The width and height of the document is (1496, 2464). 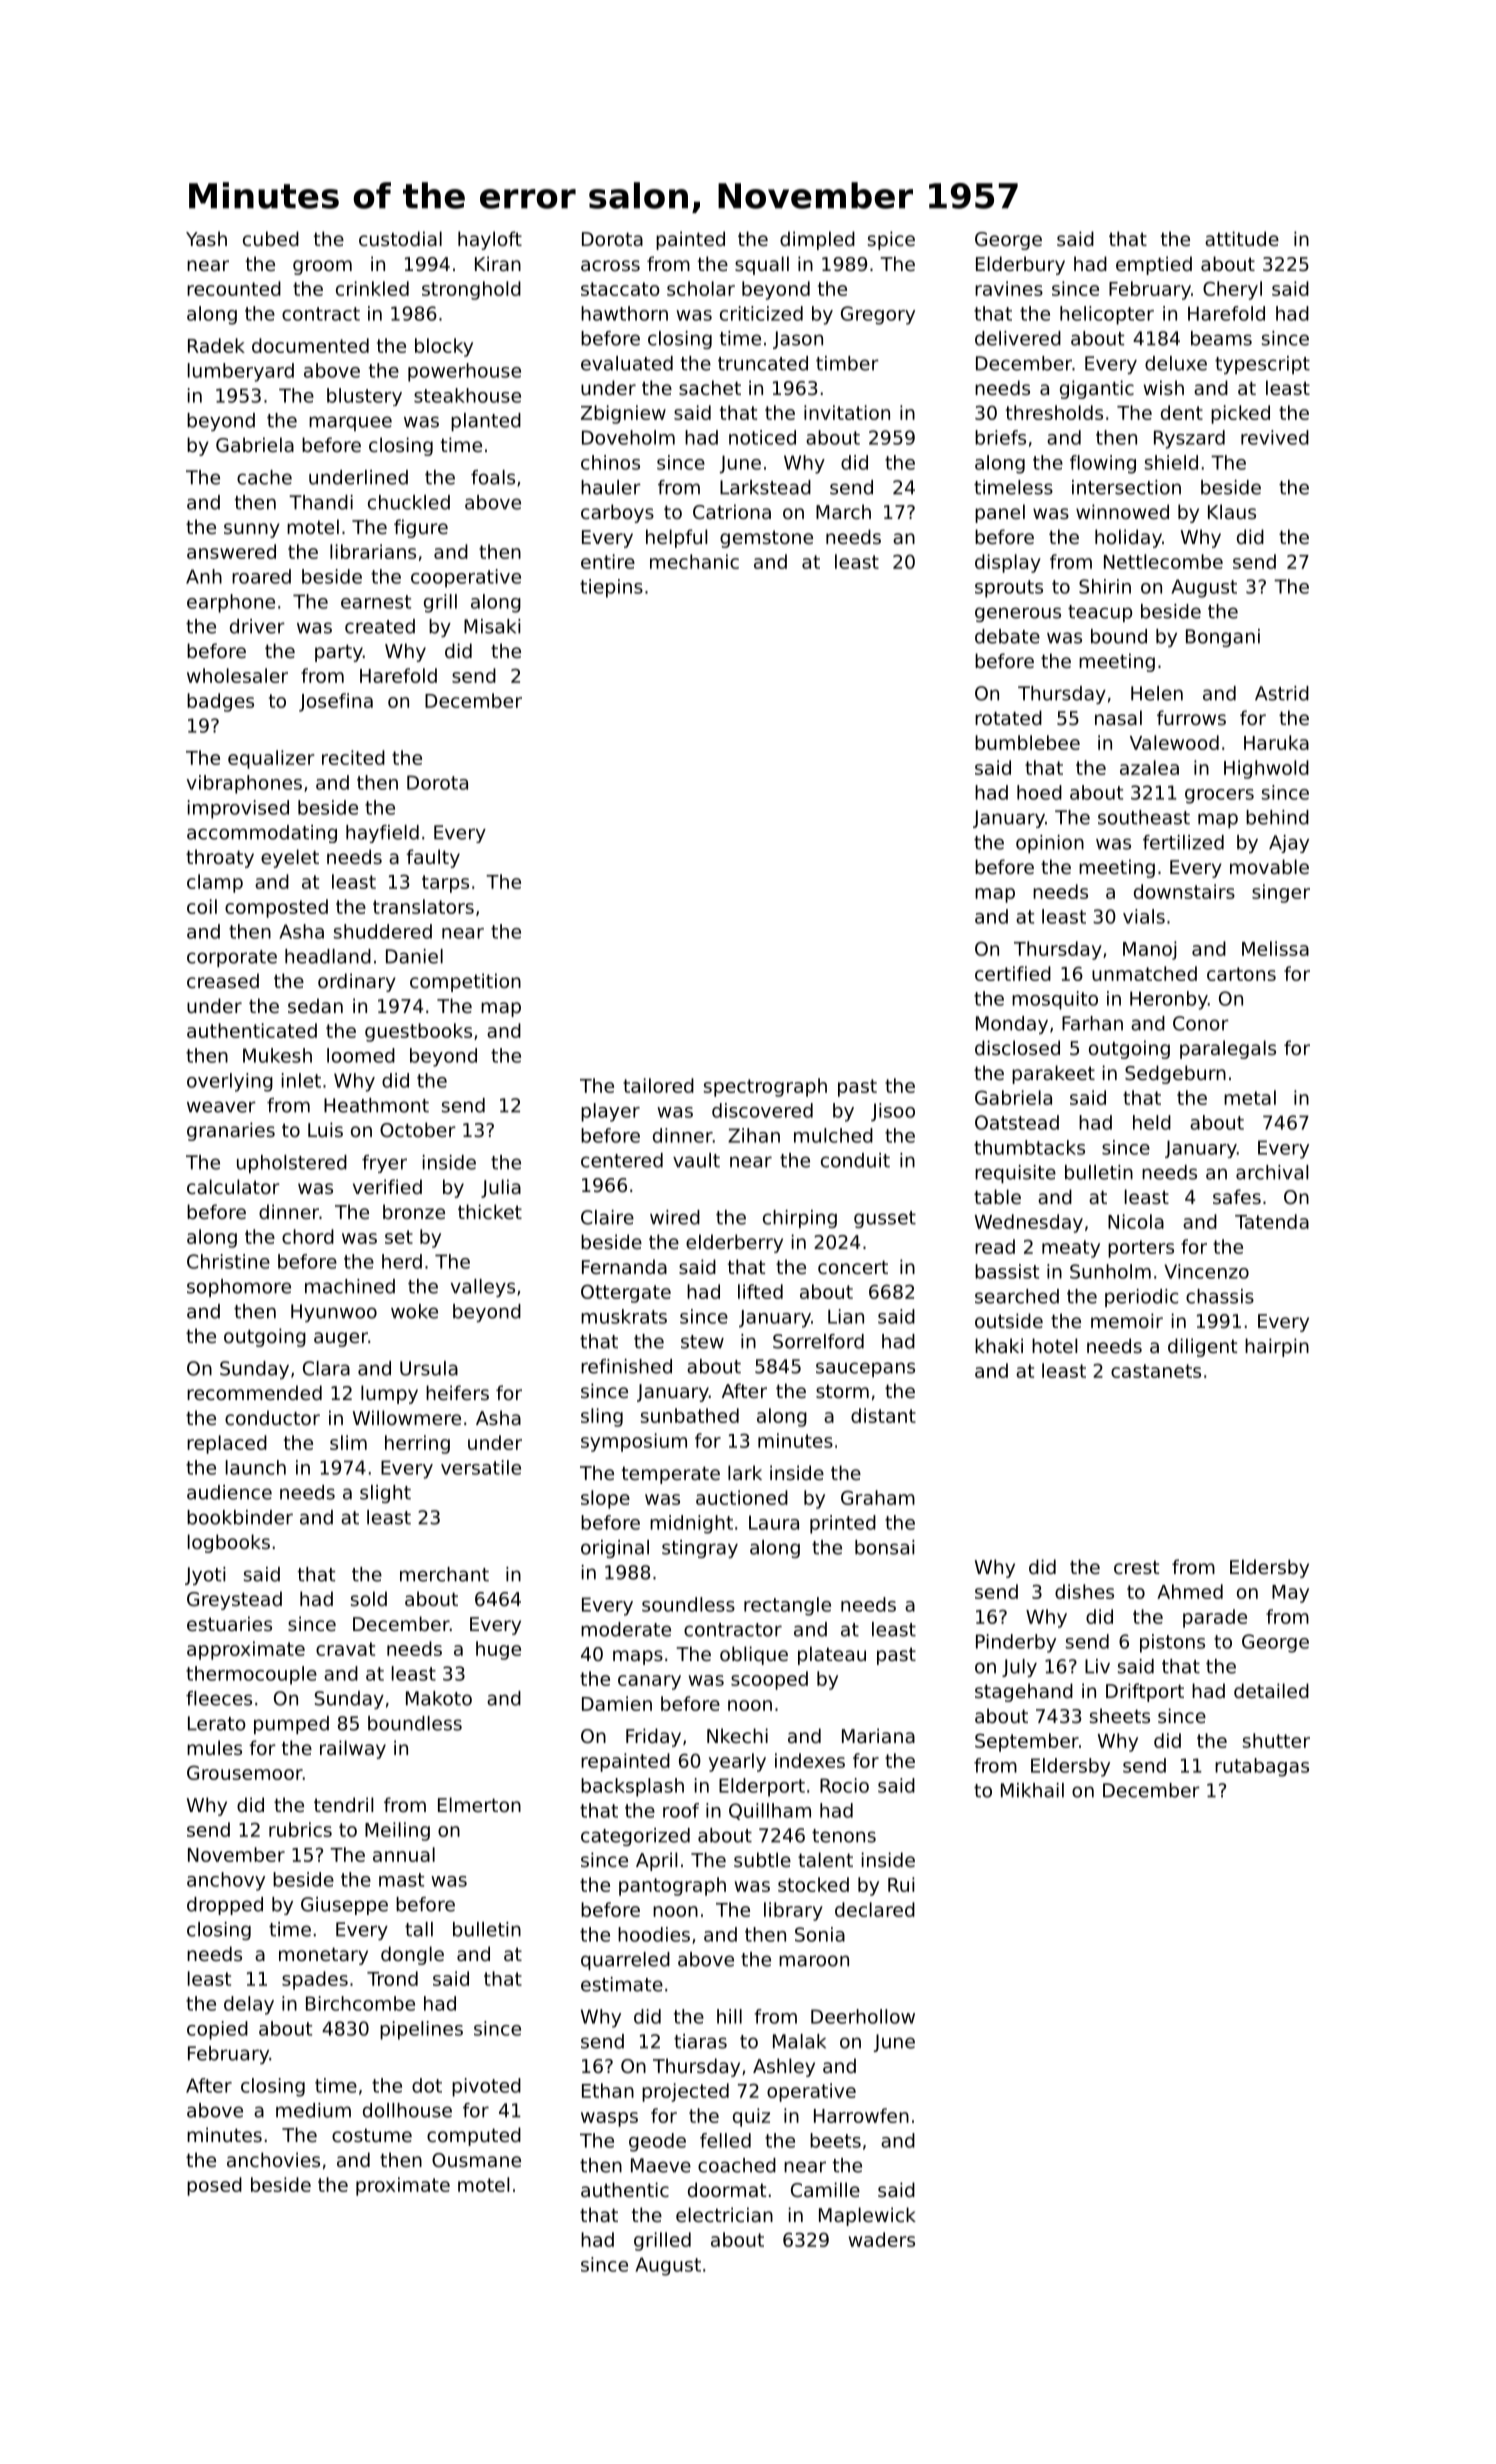 I want to click on posed, so click(x=214, y=2186).
